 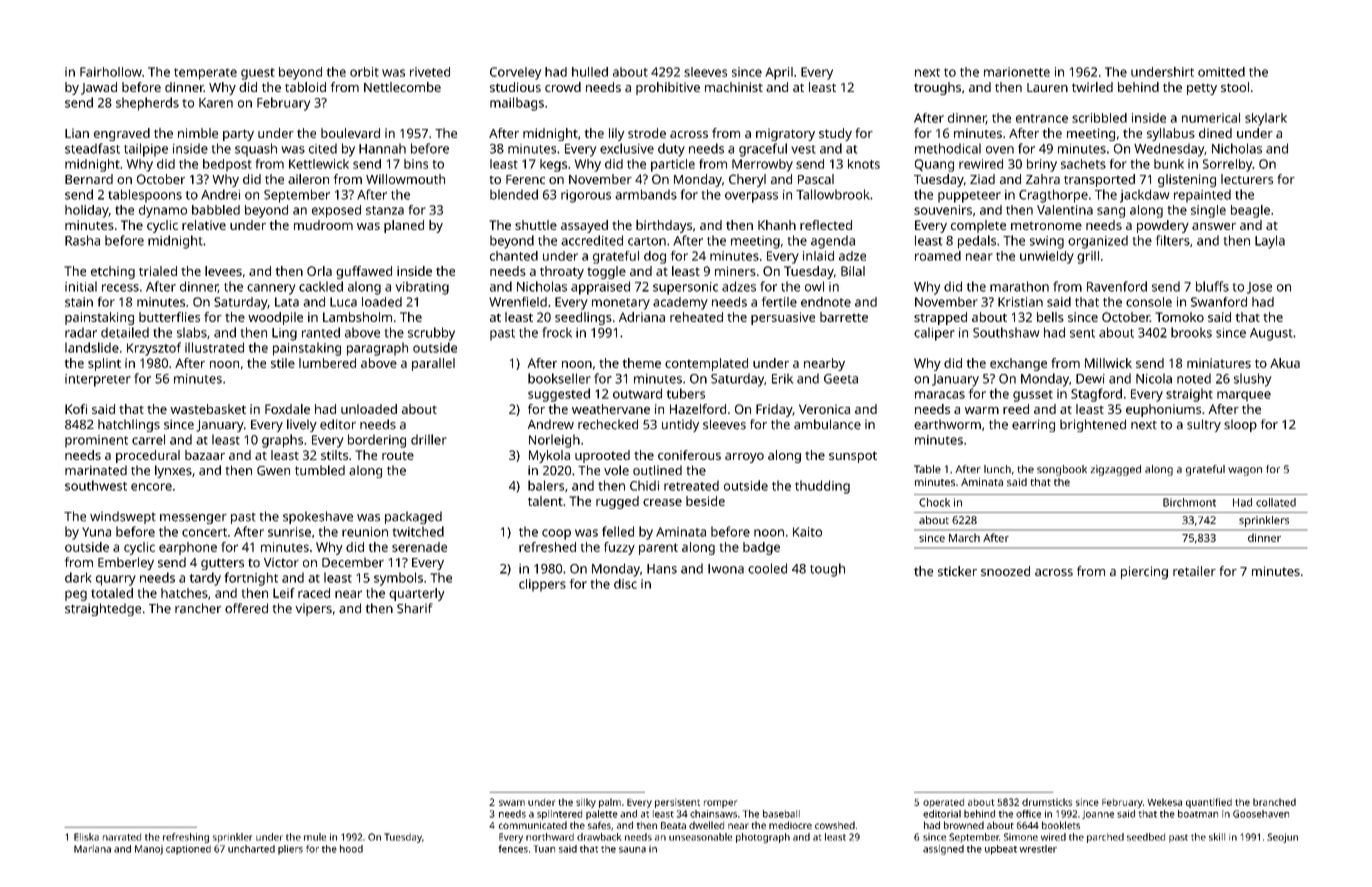 What do you see at coordinates (313, 609) in the screenshot?
I see `vipers` at bounding box center [313, 609].
